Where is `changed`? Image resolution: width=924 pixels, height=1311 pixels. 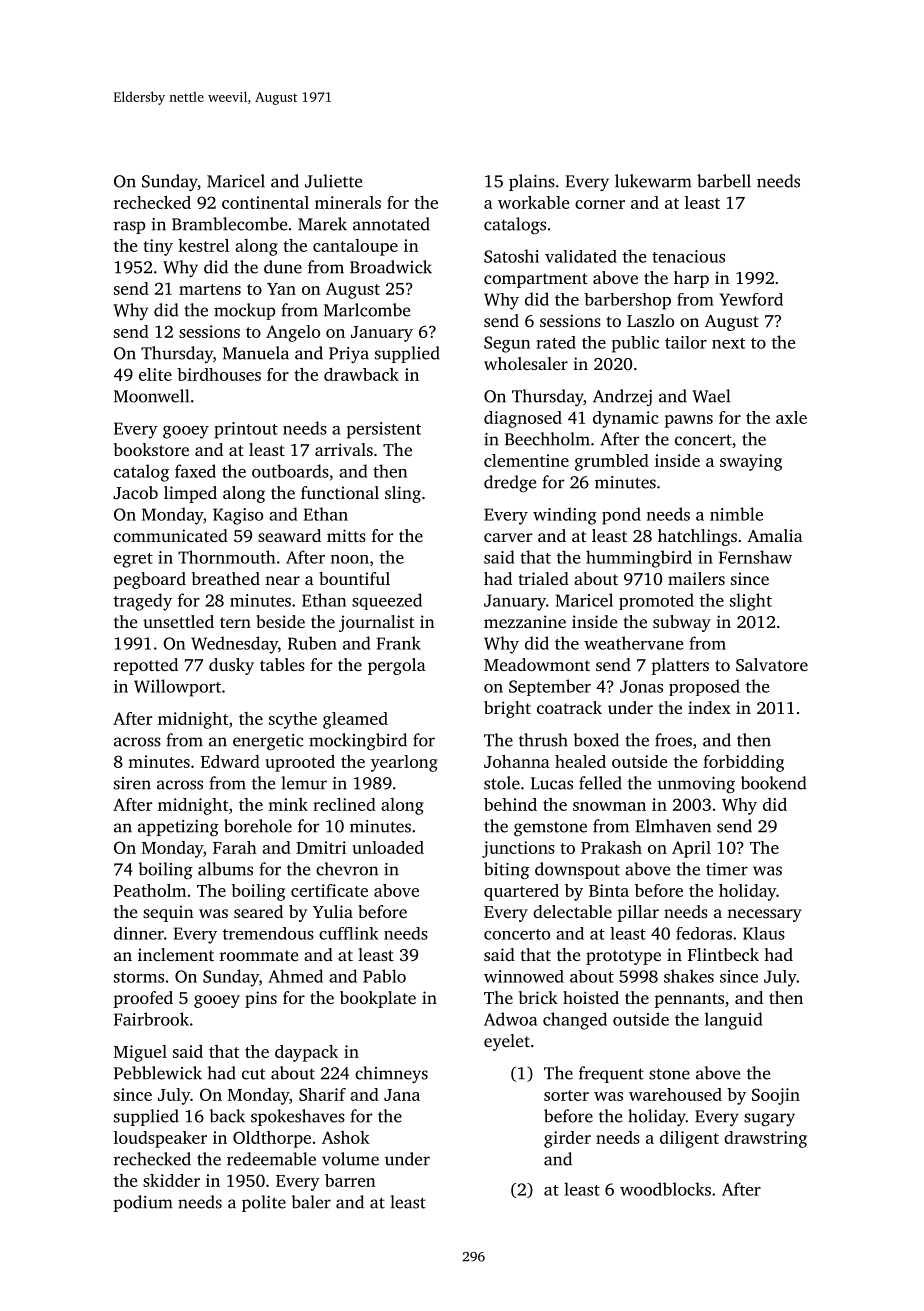 changed is located at coordinates (575, 1021).
